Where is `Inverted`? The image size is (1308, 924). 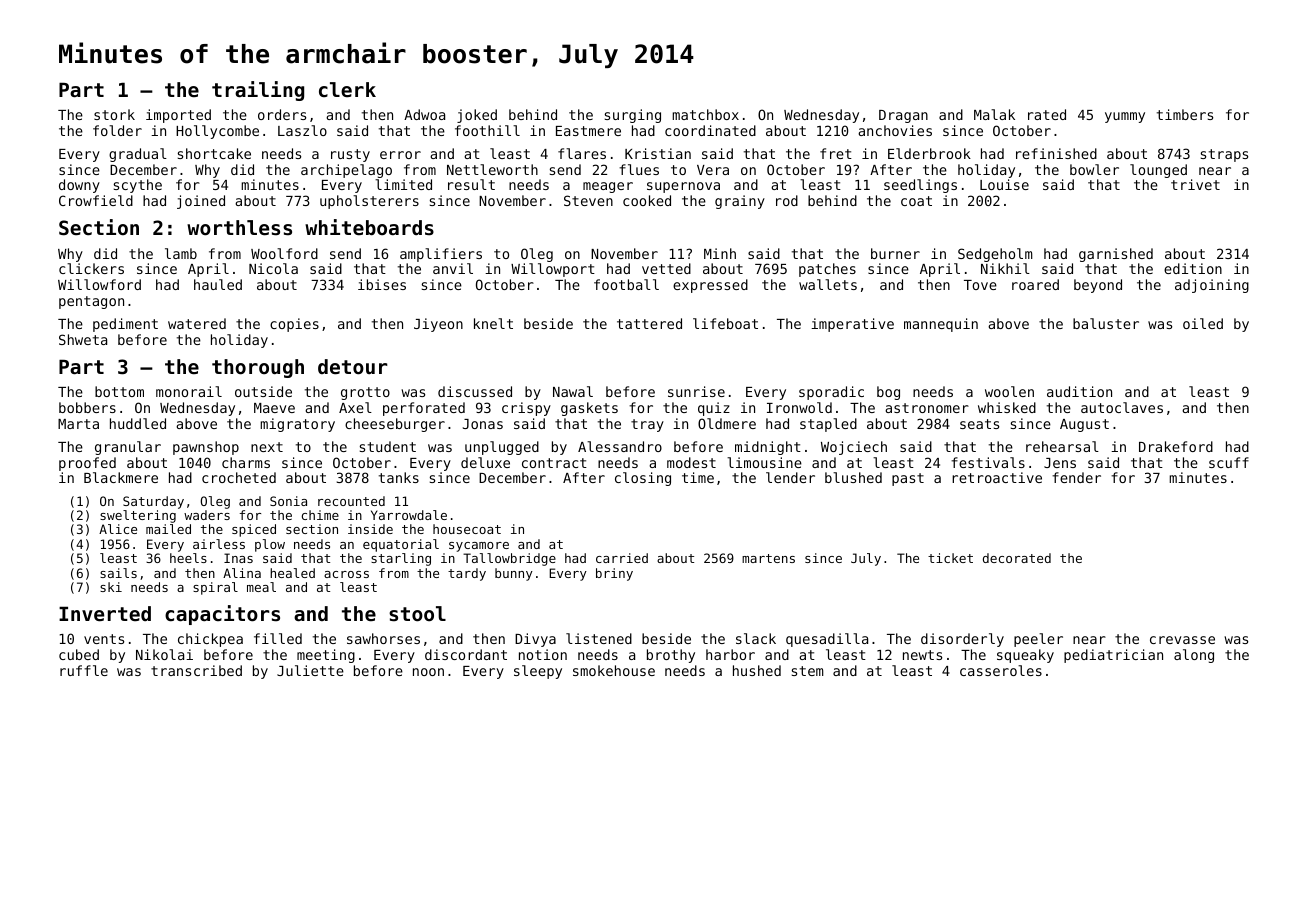 Inverted is located at coordinates (105, 614).
